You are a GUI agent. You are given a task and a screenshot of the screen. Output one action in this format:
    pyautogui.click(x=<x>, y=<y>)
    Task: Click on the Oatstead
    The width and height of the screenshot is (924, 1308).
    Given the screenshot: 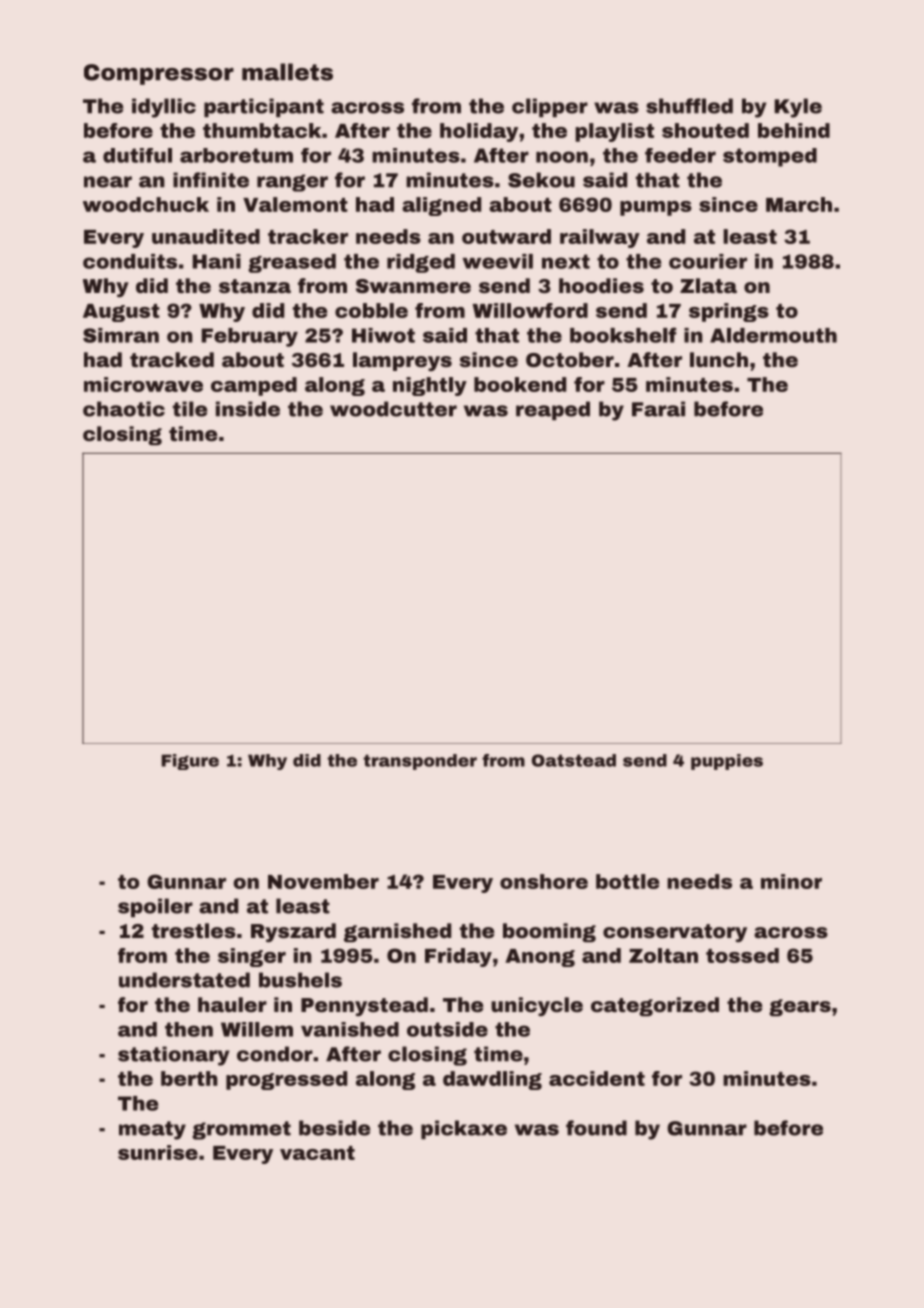 What is the action you would take?
    pyautogui.click(x=574, y=760)
